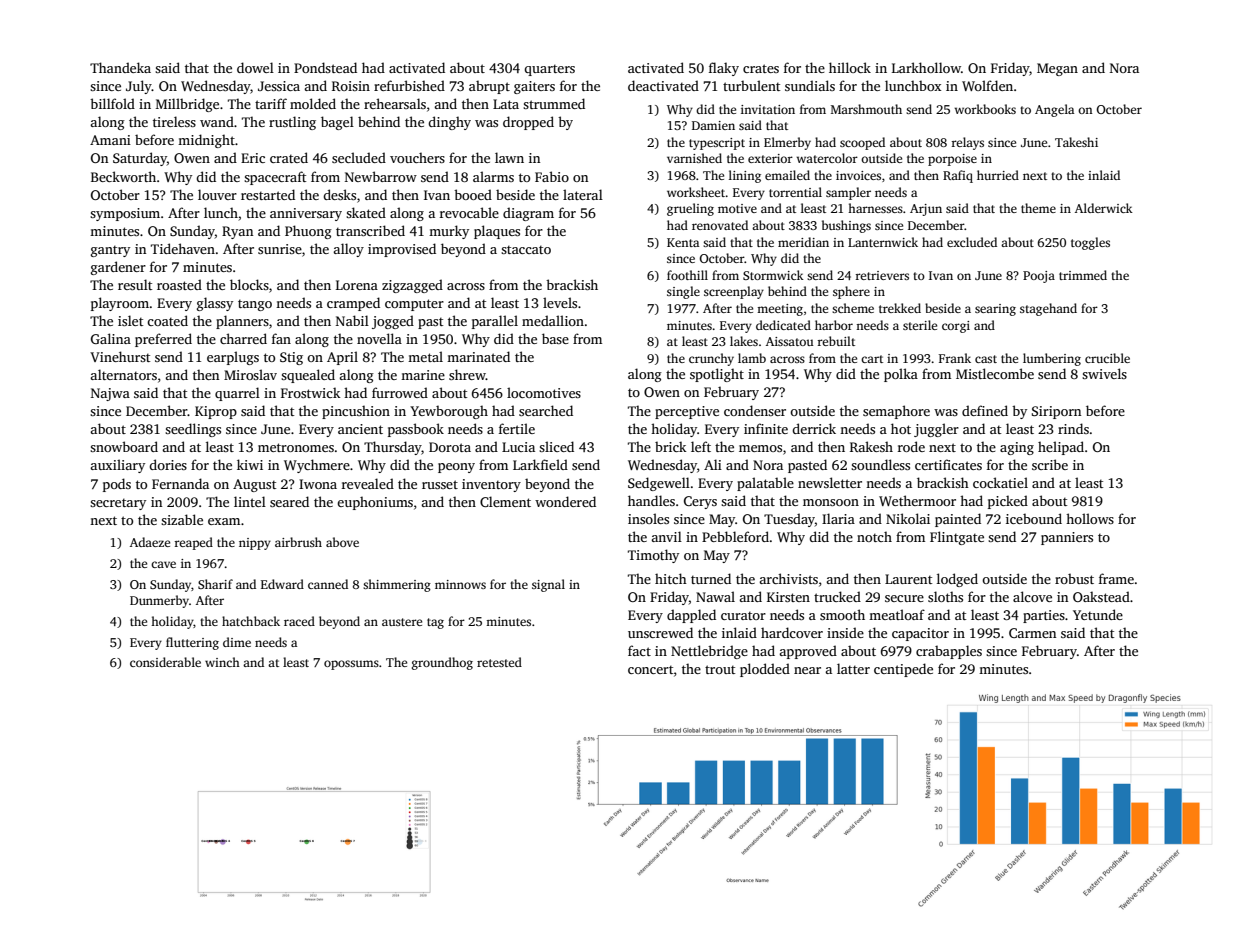  What do you see at coordinates (505, 501) in the document?
I see `Clement` at bounding box center [505, 501].
